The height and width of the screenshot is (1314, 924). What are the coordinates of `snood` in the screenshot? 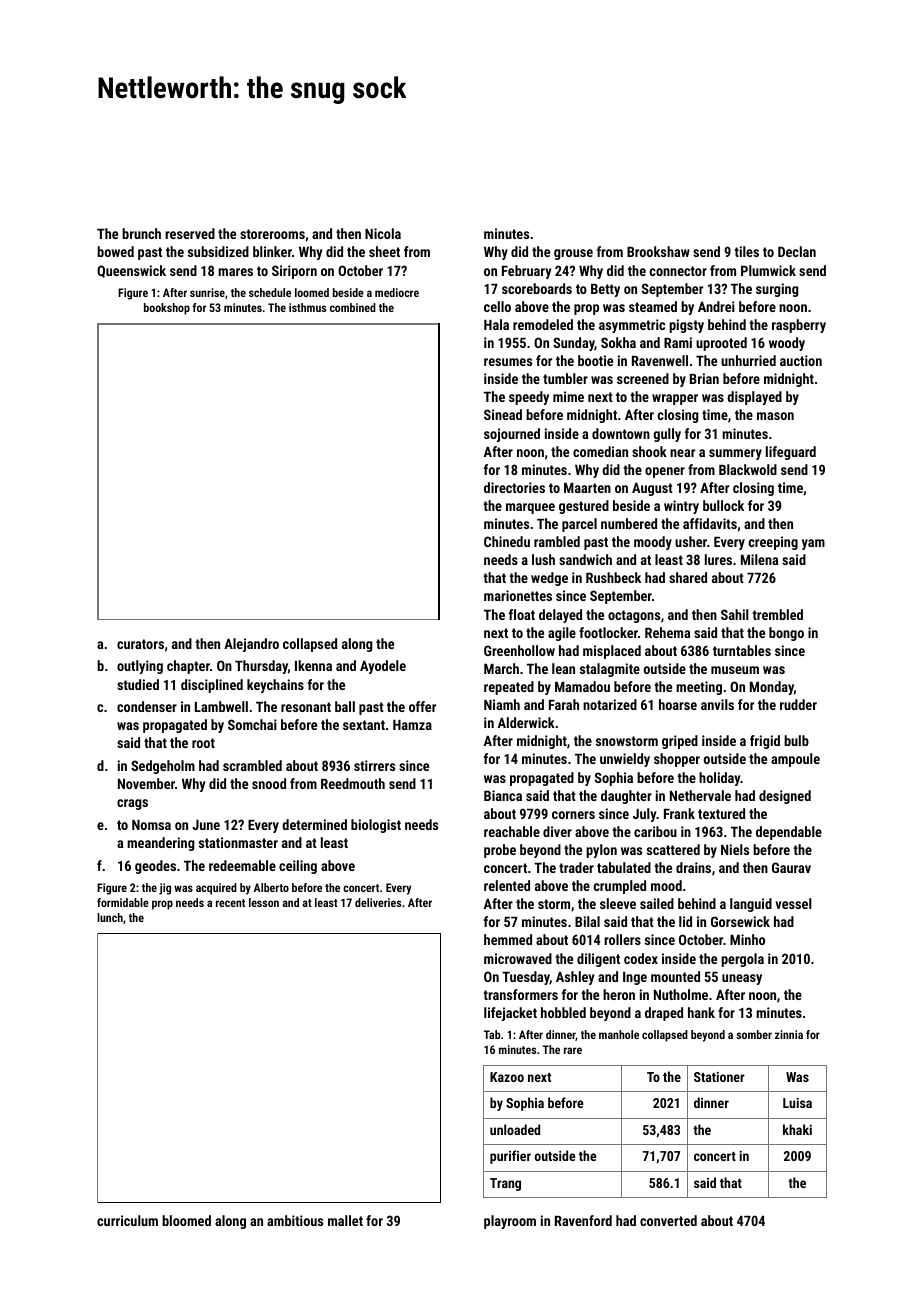 It's located at (269, 783).
